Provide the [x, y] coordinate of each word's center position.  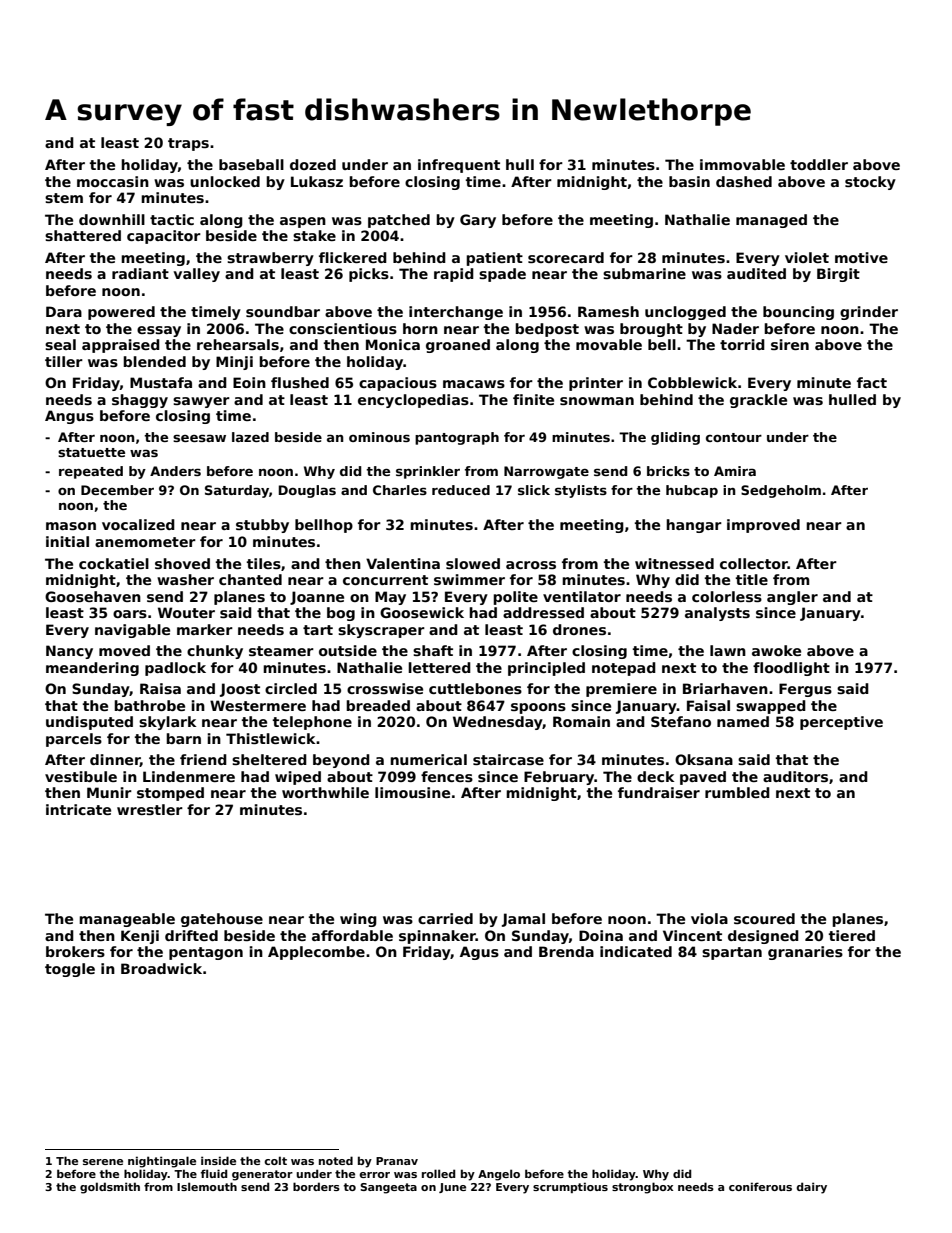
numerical [428, 759]
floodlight [791, 669]
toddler [819, 164]
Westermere [258, 705]
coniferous [760, 1186]
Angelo [499, 1175]
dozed [313, 164]
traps [188, 144]
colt [275, 1160]
